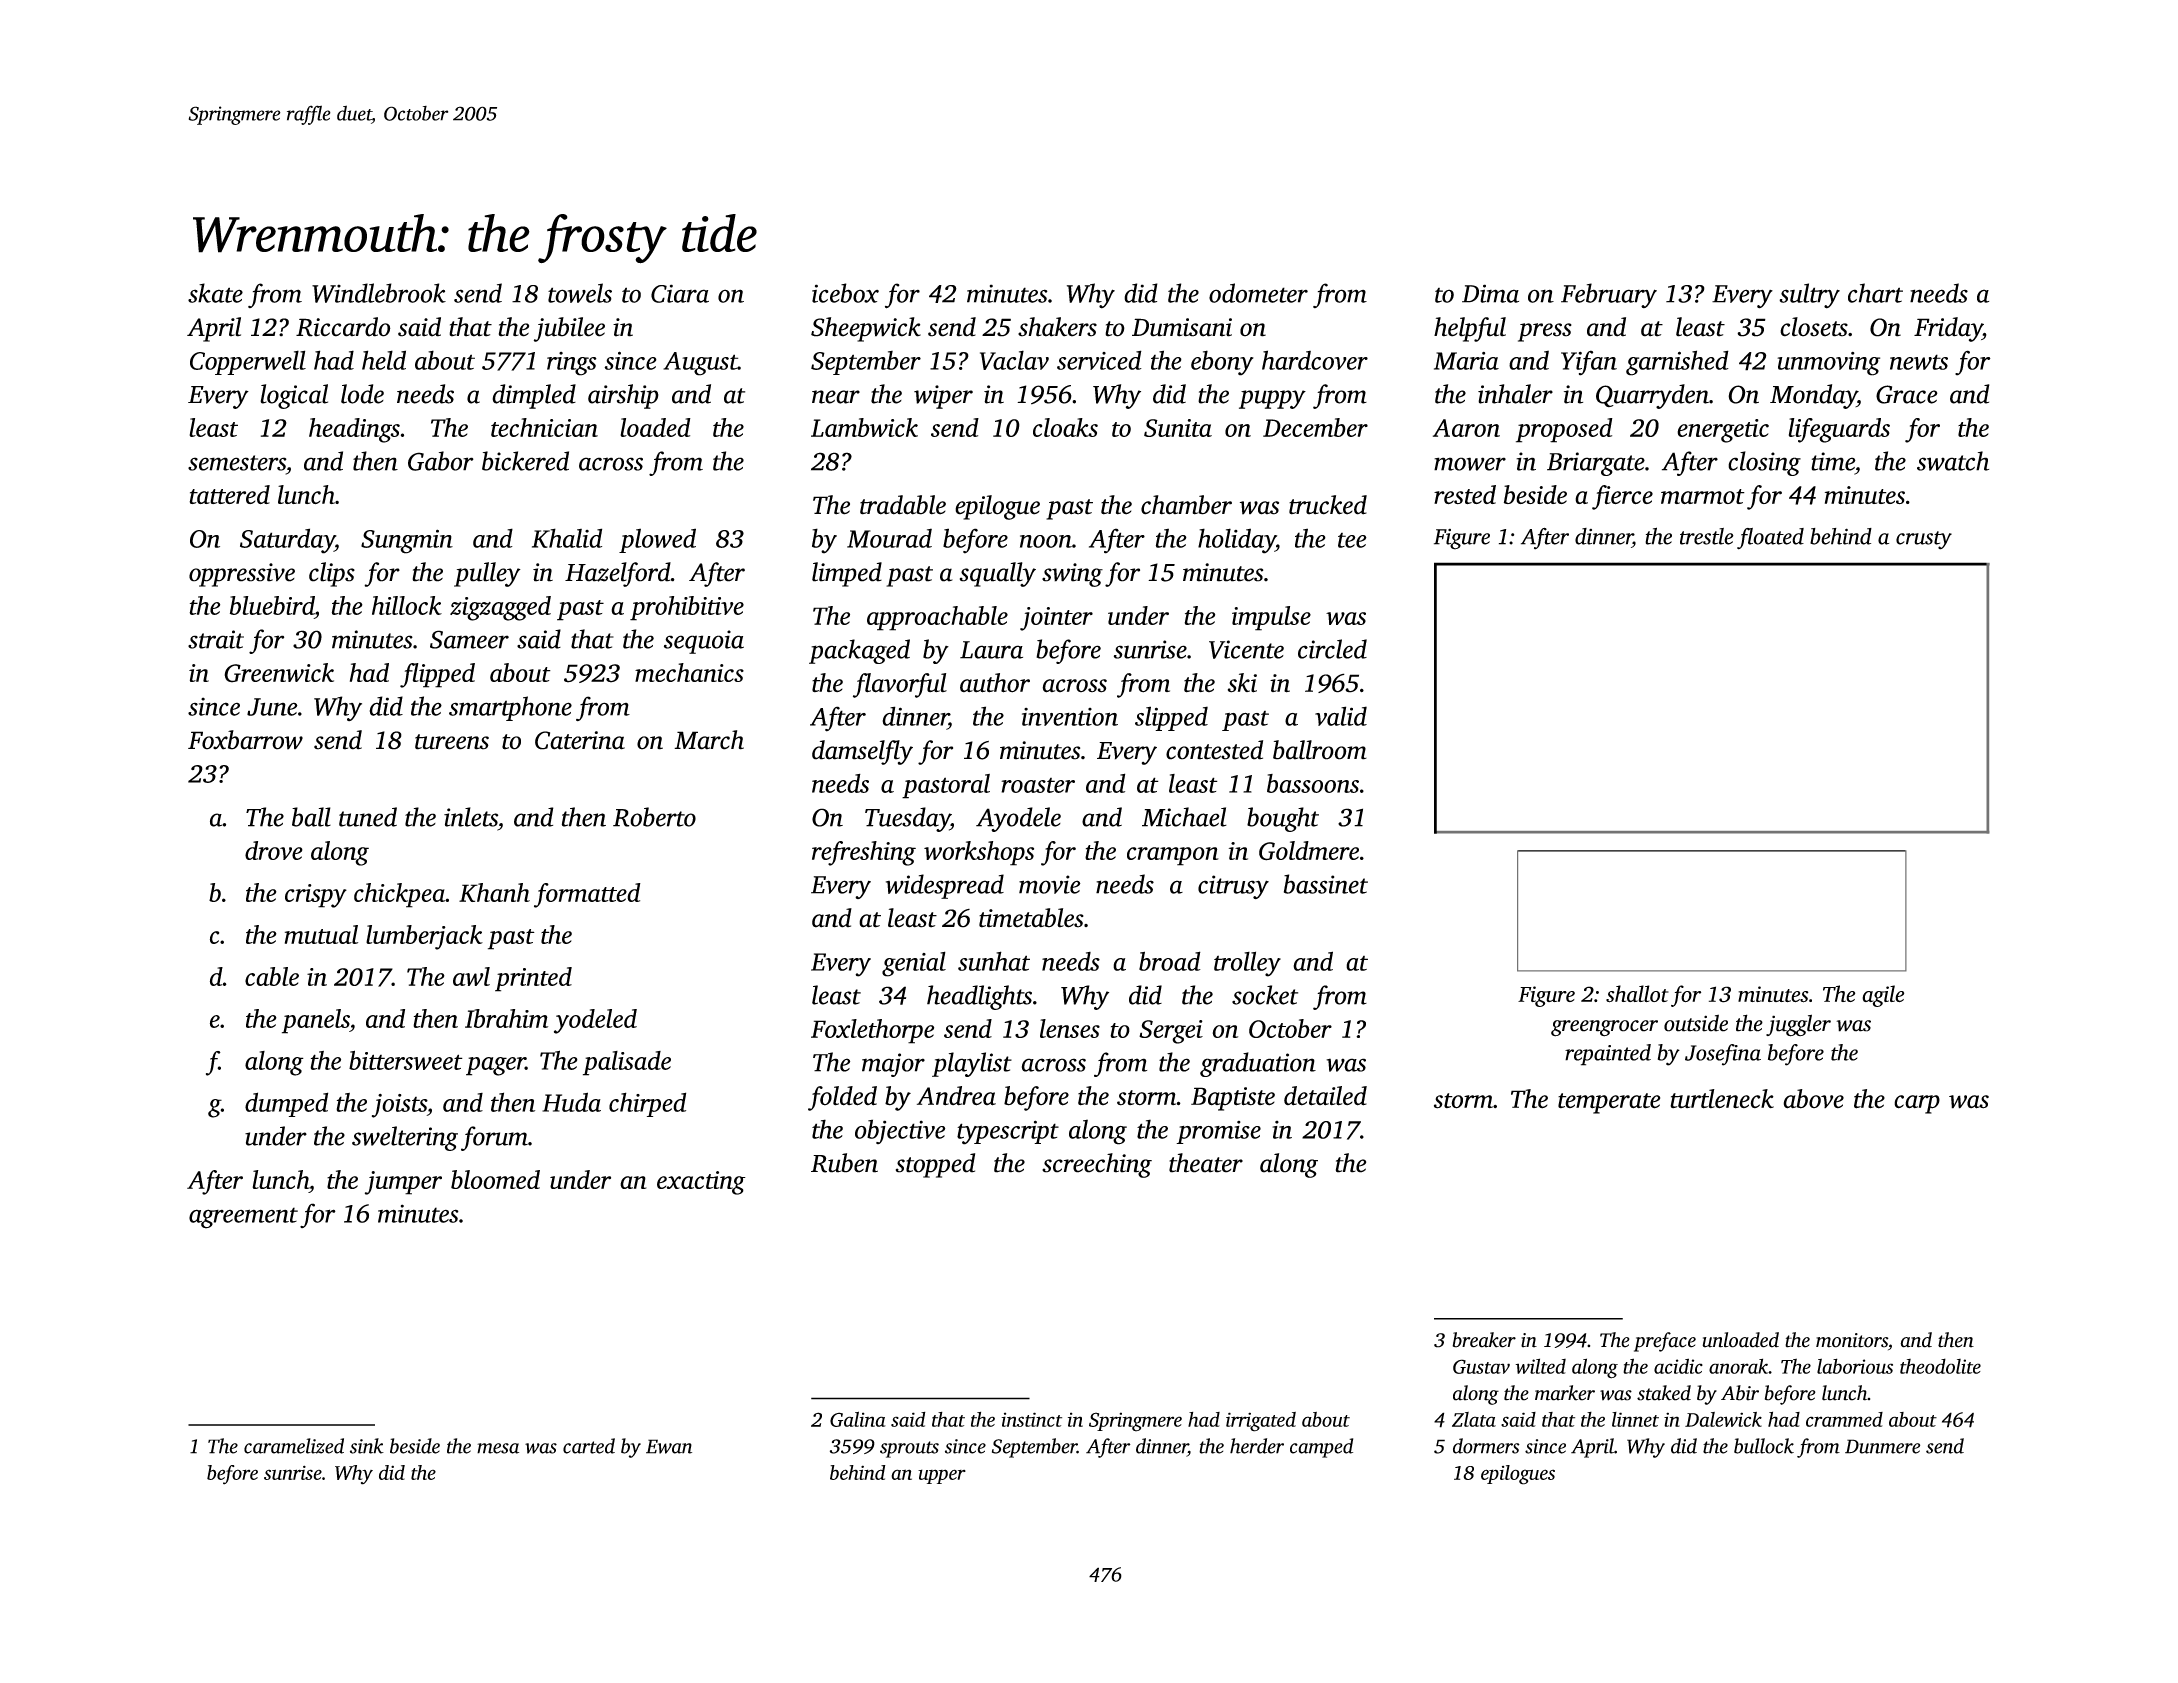 This screenshot has height=1683, width=2178. I want to click on breaker, so click(1484, 1340).
